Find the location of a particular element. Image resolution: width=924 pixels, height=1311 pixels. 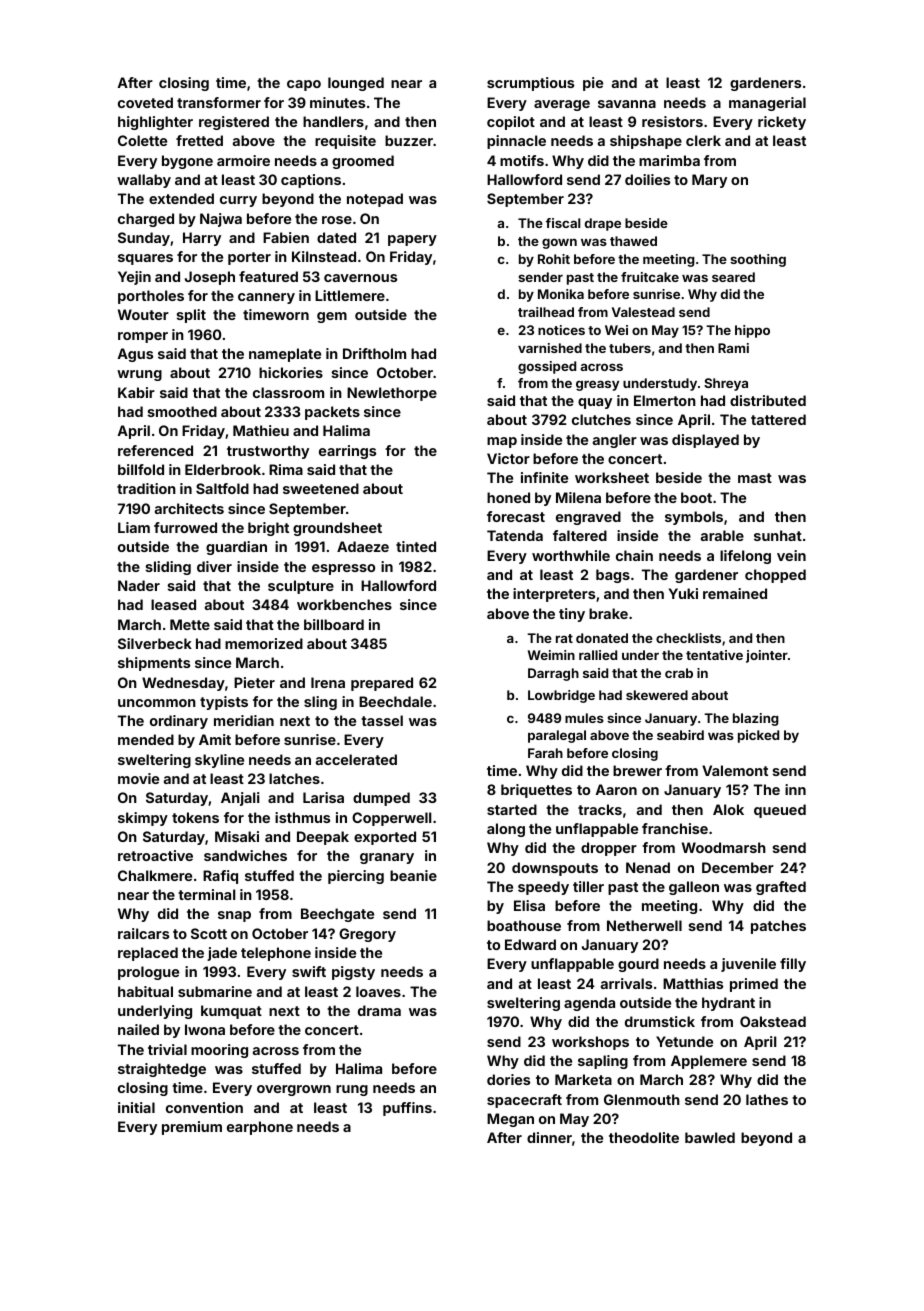

queued is located at coordinates (780, 811).
